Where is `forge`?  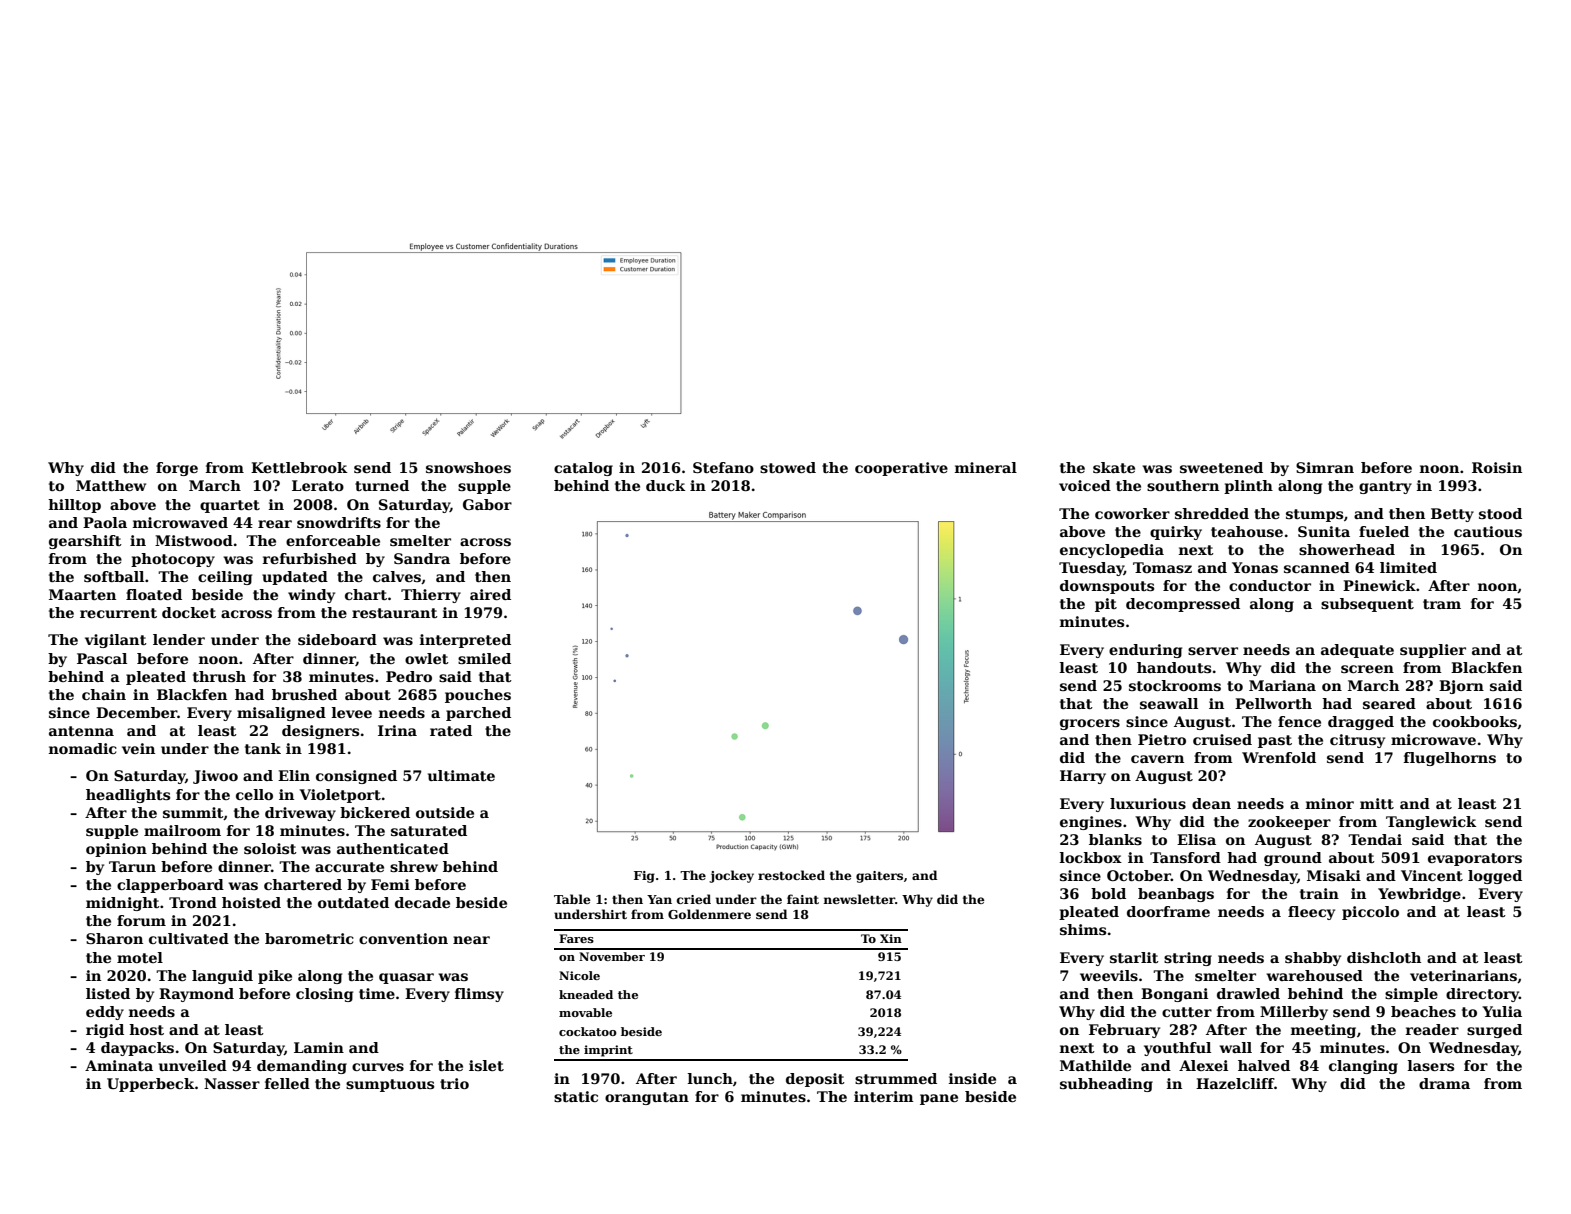
forge is located at coordinates (177, 469).
